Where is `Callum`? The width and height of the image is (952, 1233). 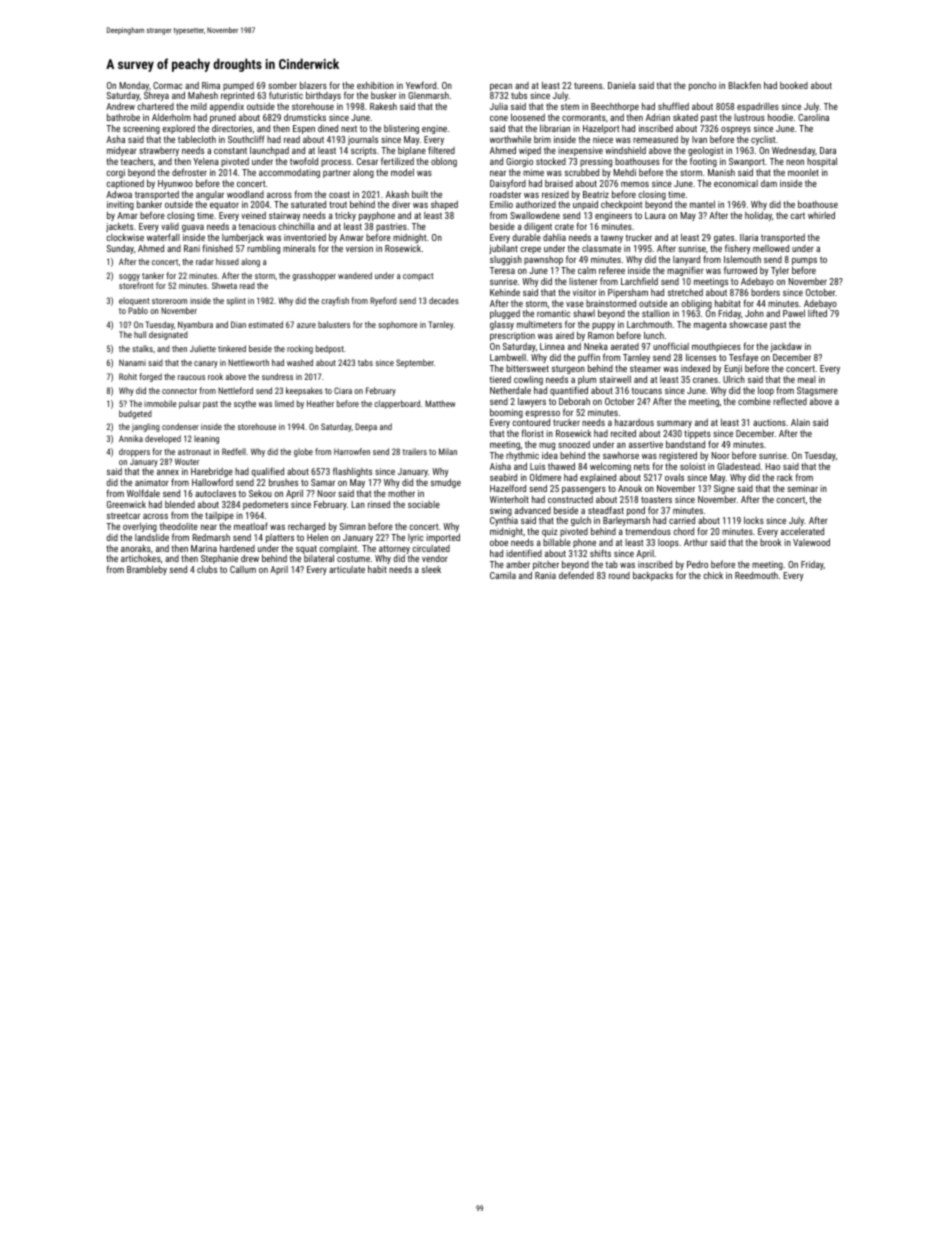 Callum is located at coordinates (243, 569).
